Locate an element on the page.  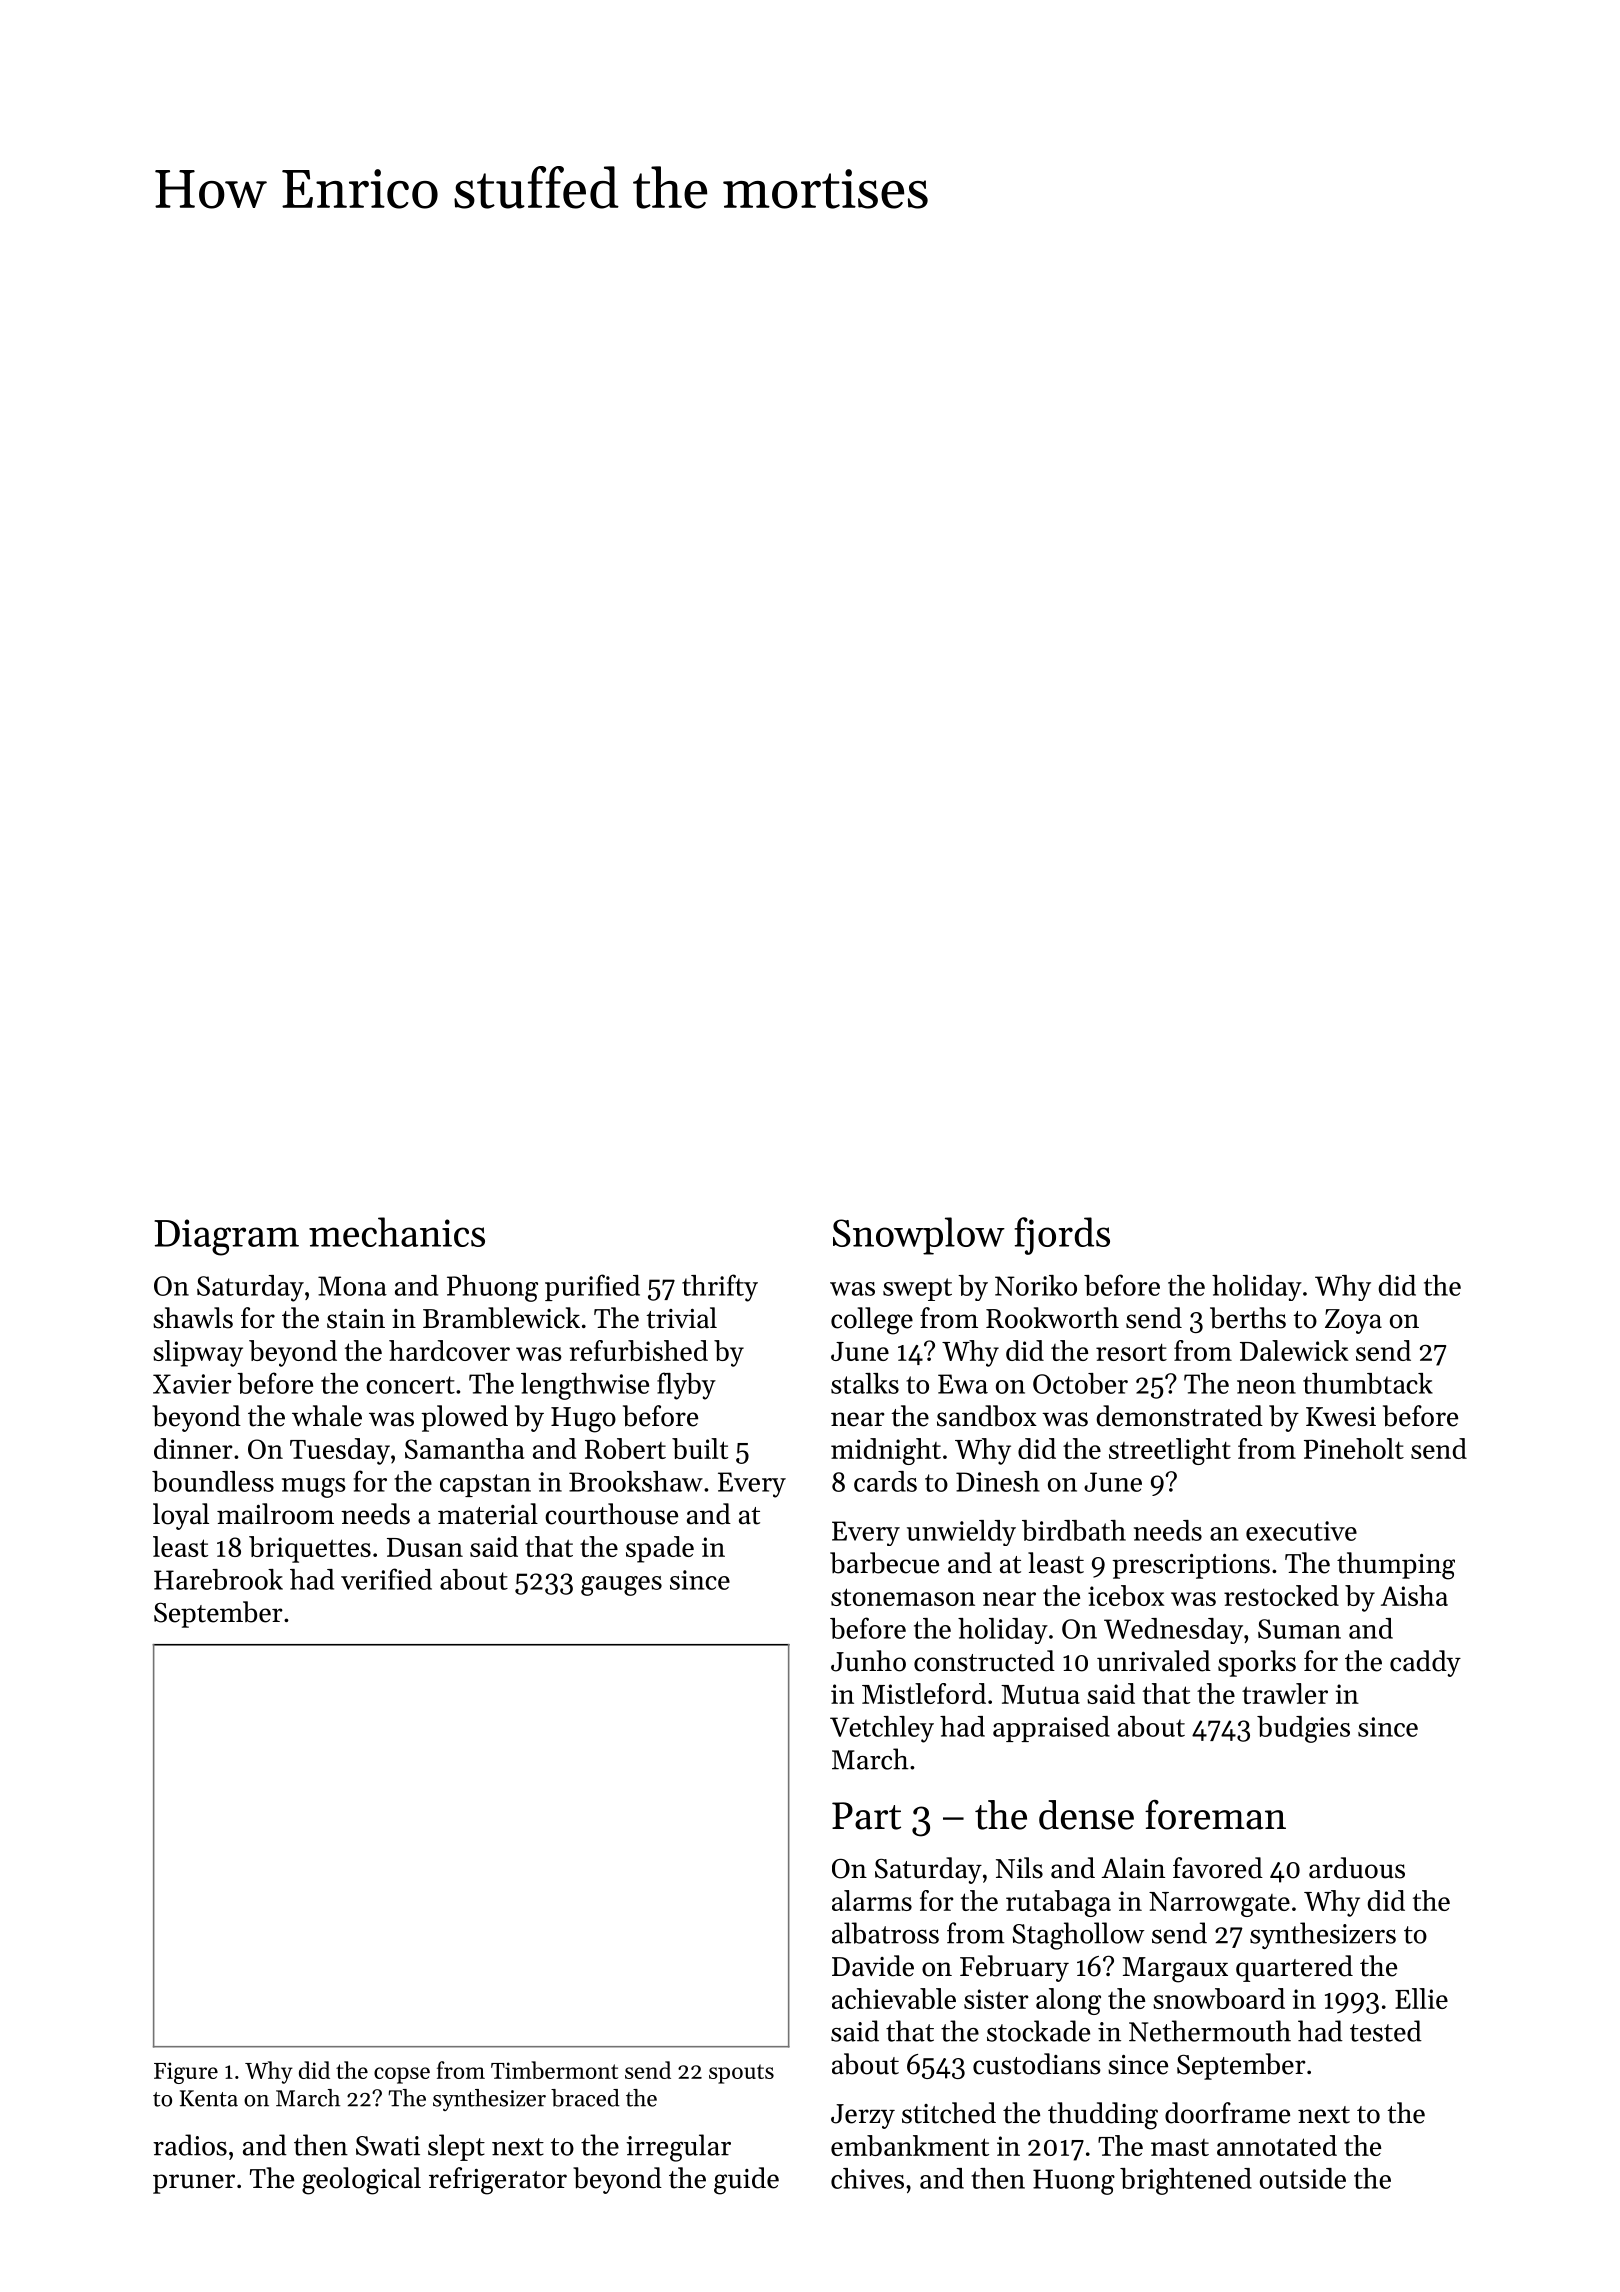
Jerzy is located at coordinates (863, 2116).
